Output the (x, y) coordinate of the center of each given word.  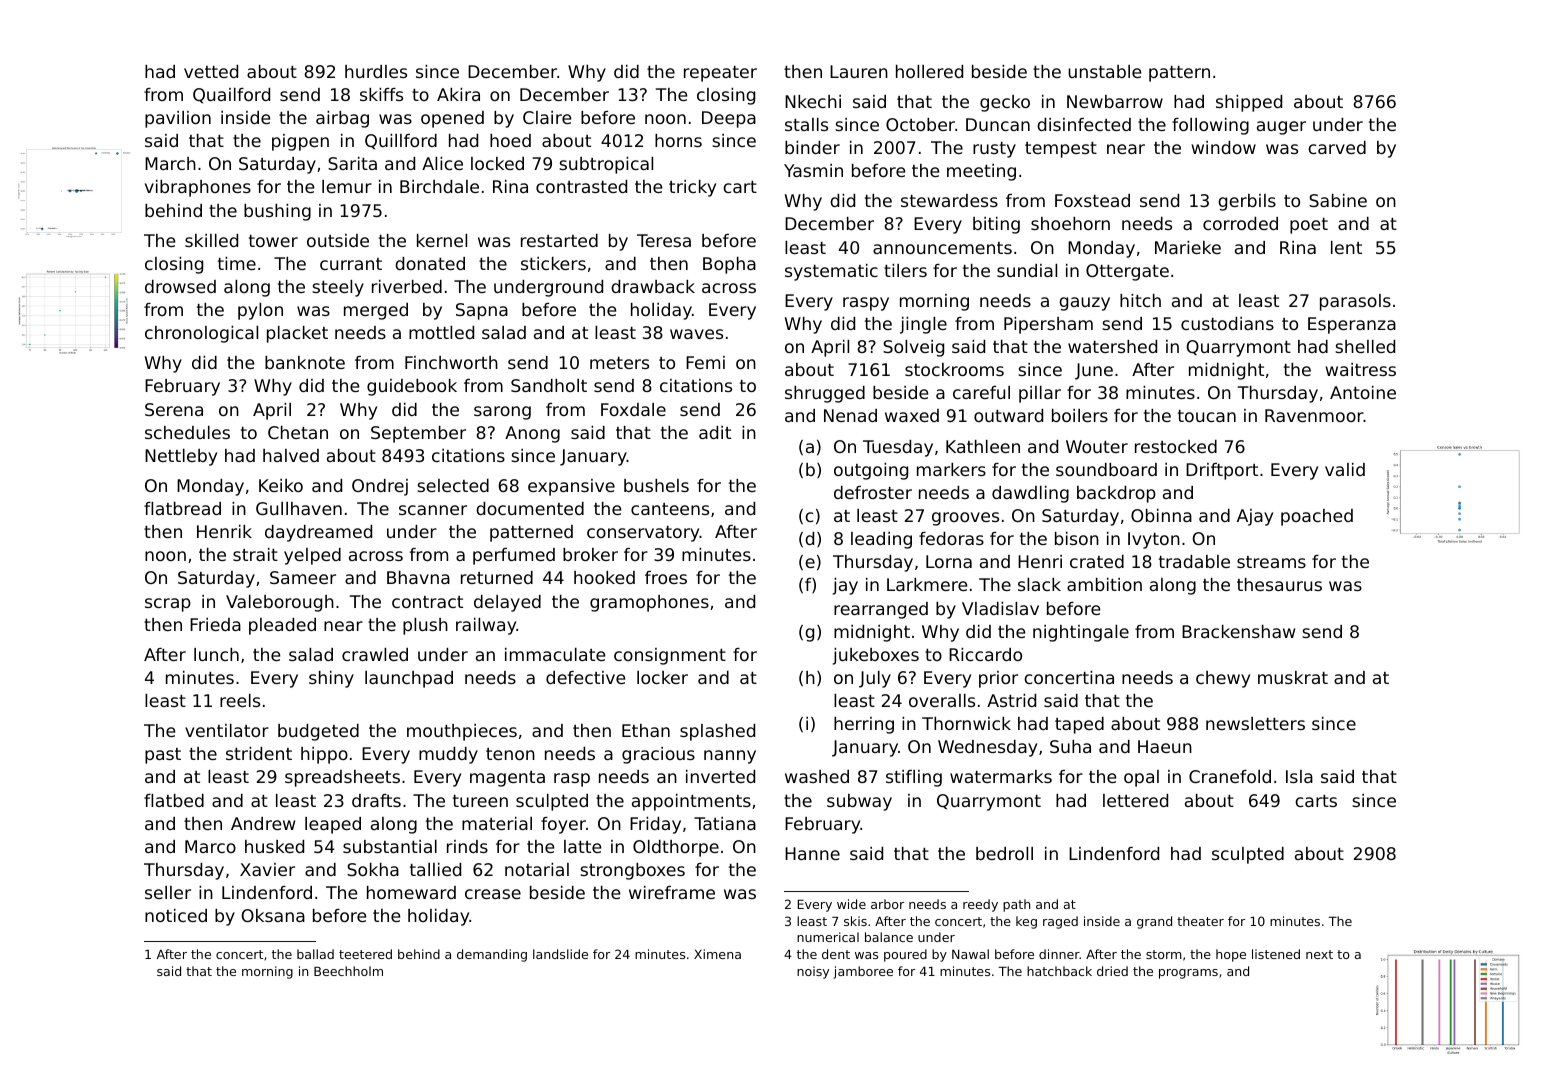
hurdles (376, 71)
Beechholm (348, 971)
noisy (813, 972)
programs (1188, 974)
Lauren (859, 71)
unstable (1104, 71)
